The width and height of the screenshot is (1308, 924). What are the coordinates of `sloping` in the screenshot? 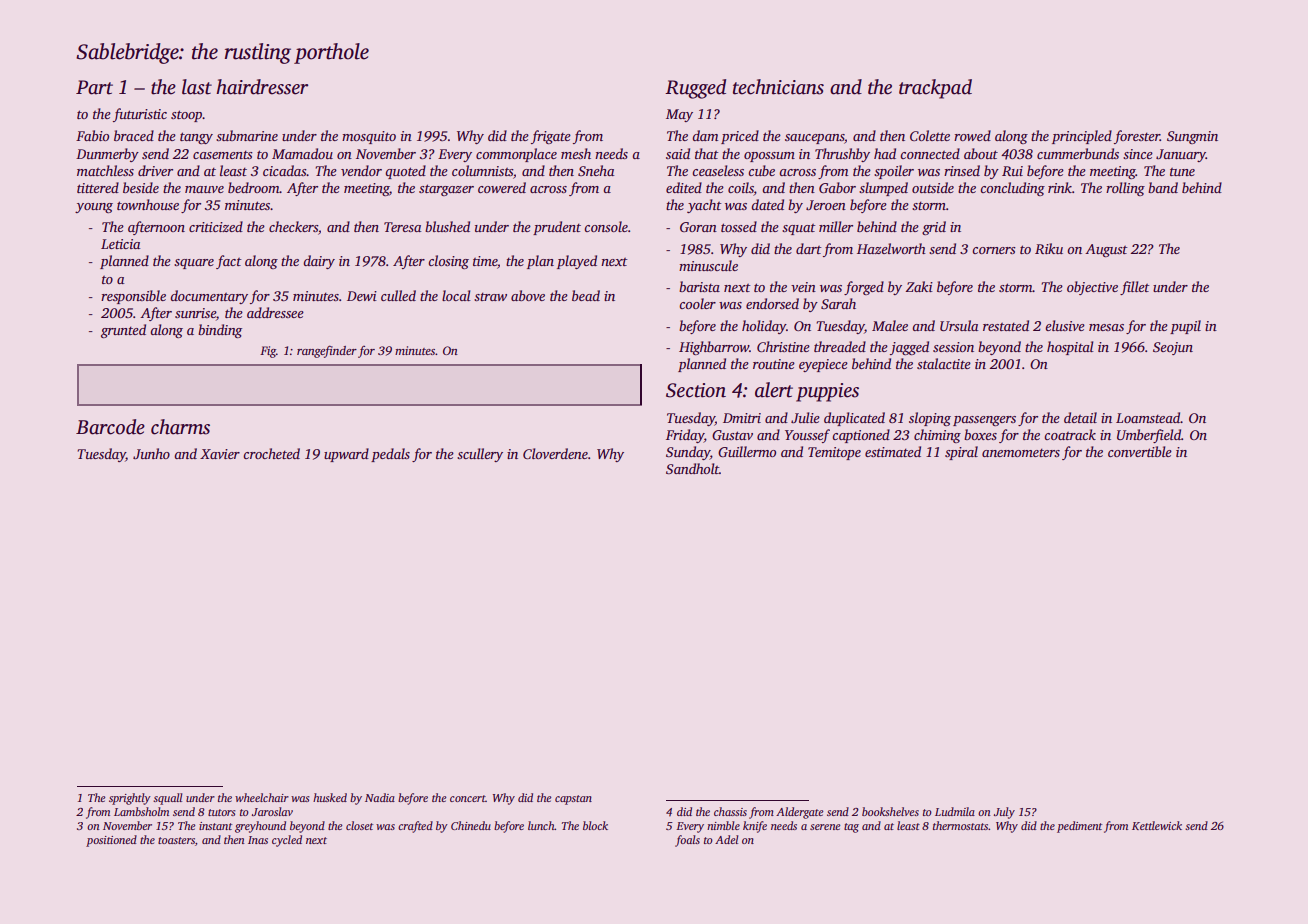 It's located at (930, 419).
